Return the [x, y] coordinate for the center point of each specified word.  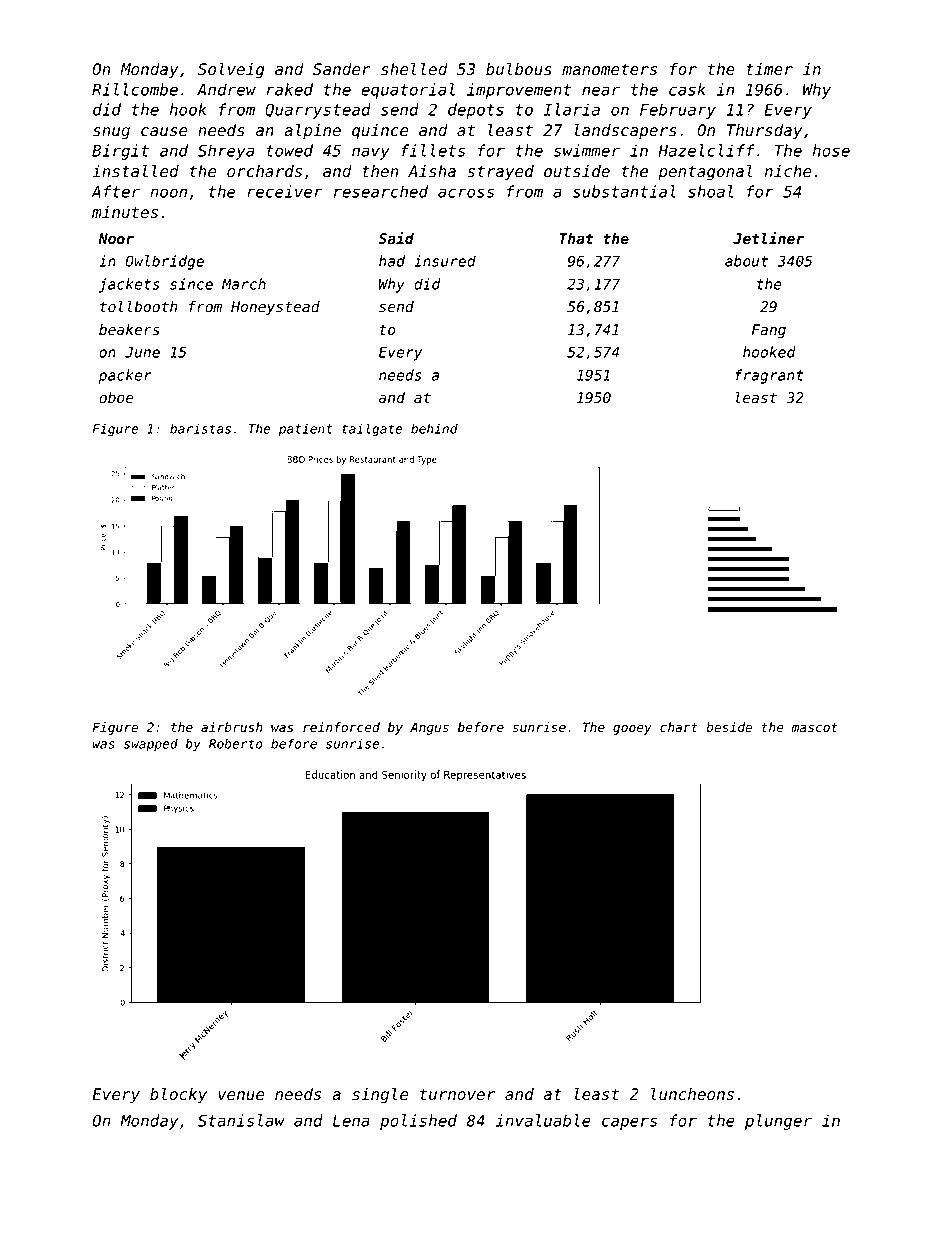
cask [687, 89]
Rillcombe [135, 89]
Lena [351, 1121]
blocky [178, 1095]
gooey [632, 729]
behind [434, 428]
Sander [342, 69]
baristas [200, 428]
